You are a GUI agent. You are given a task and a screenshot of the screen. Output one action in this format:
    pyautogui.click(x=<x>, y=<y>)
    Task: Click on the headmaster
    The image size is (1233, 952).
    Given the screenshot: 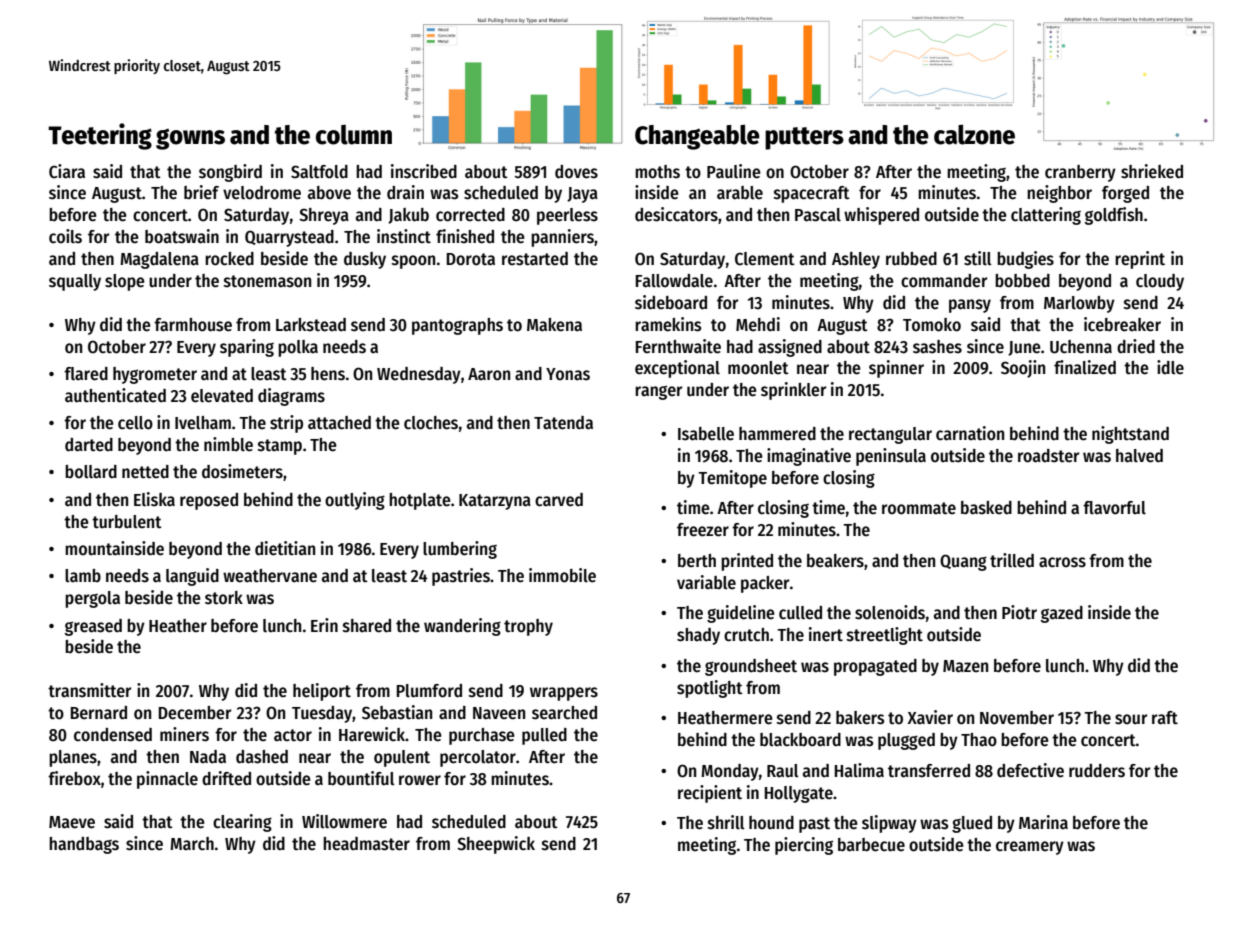 What is the action you would take?
    pyautogui.click(x=366, y=844)
